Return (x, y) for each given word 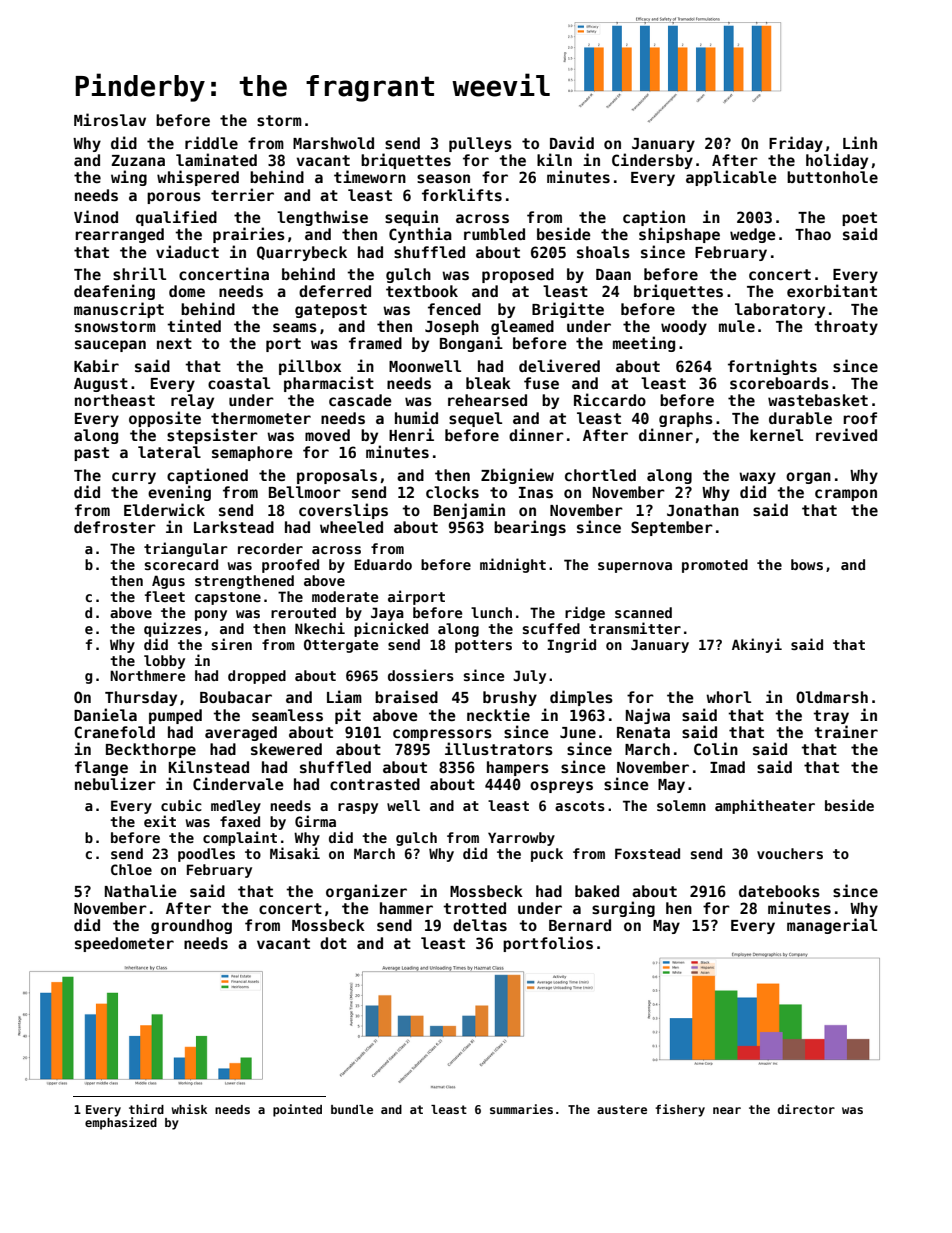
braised (406, 696)
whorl (728, 697)
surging (623, 909)
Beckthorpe (151, 750)
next (174, 343)
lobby (164, 662)
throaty (846, 327)
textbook (422, 291)
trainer (846, 731)
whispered (198, 178)
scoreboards (779, 383)
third (146, 1109)
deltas (480, 925)
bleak (488, 383)
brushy (510, 698)
